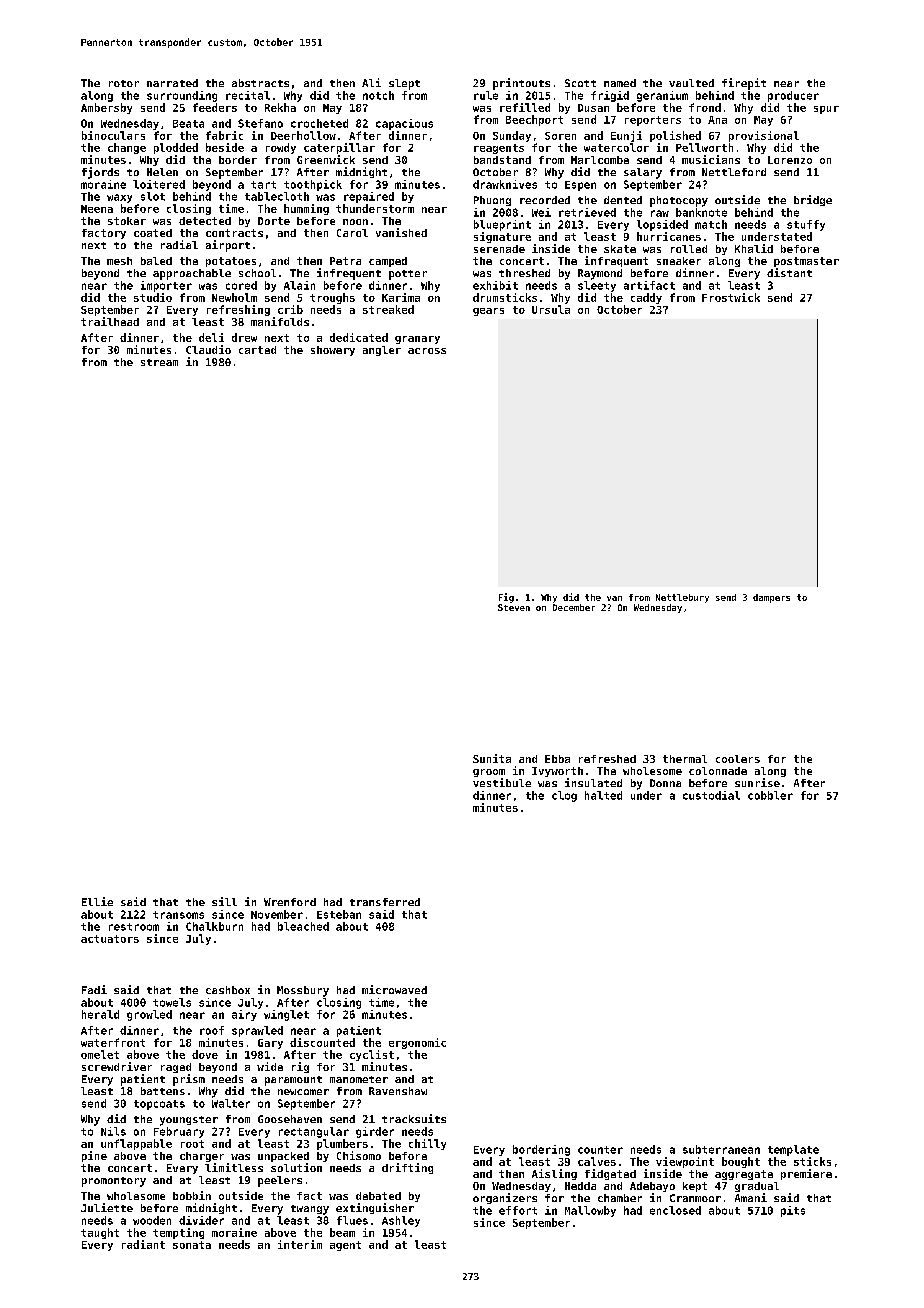 Image resolution: width=924 pixels, height=1308 pixels. I want to click on named, so click(620, 83).
